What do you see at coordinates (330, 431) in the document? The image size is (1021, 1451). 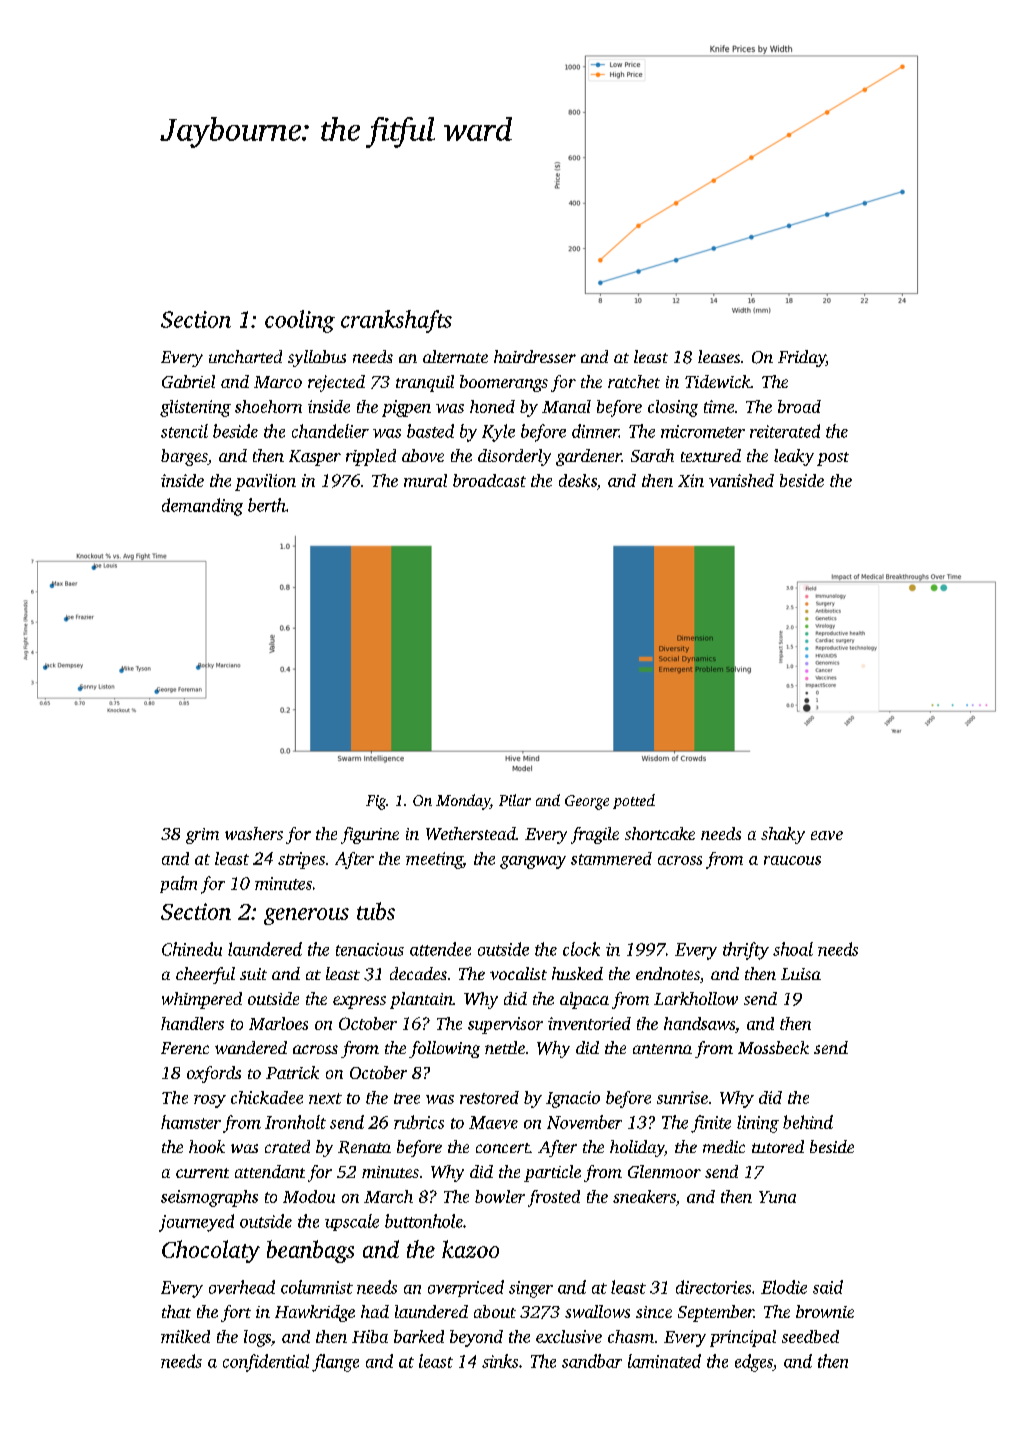 I see `chandelier` at bounding box center [330, 431].
